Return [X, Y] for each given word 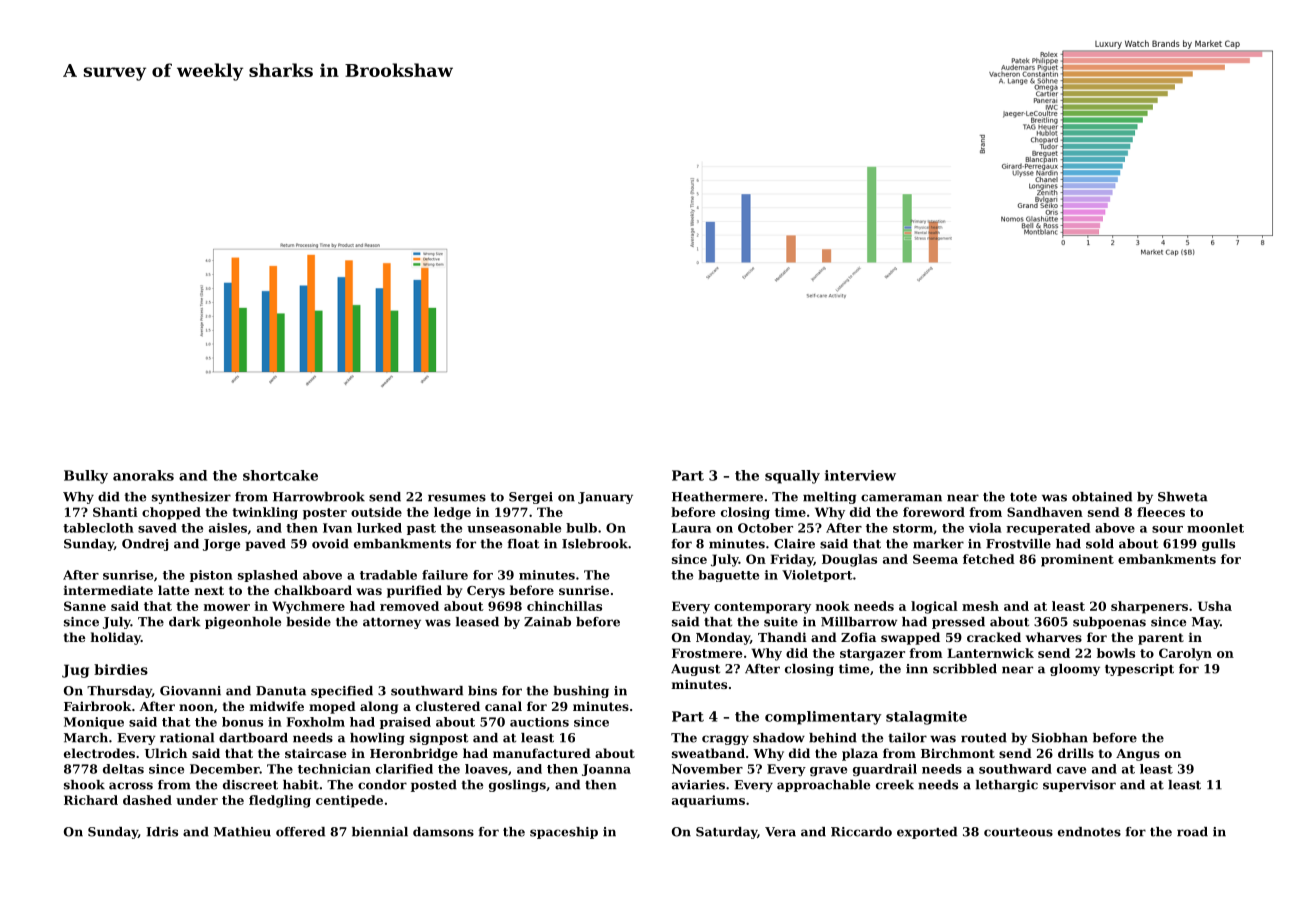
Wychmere [308, 607]
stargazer [872, 655]
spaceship [564, 833]
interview [860, 475]
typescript [1139, 670]
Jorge [221, 545]
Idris [162, 832]
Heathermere [717, 497]
